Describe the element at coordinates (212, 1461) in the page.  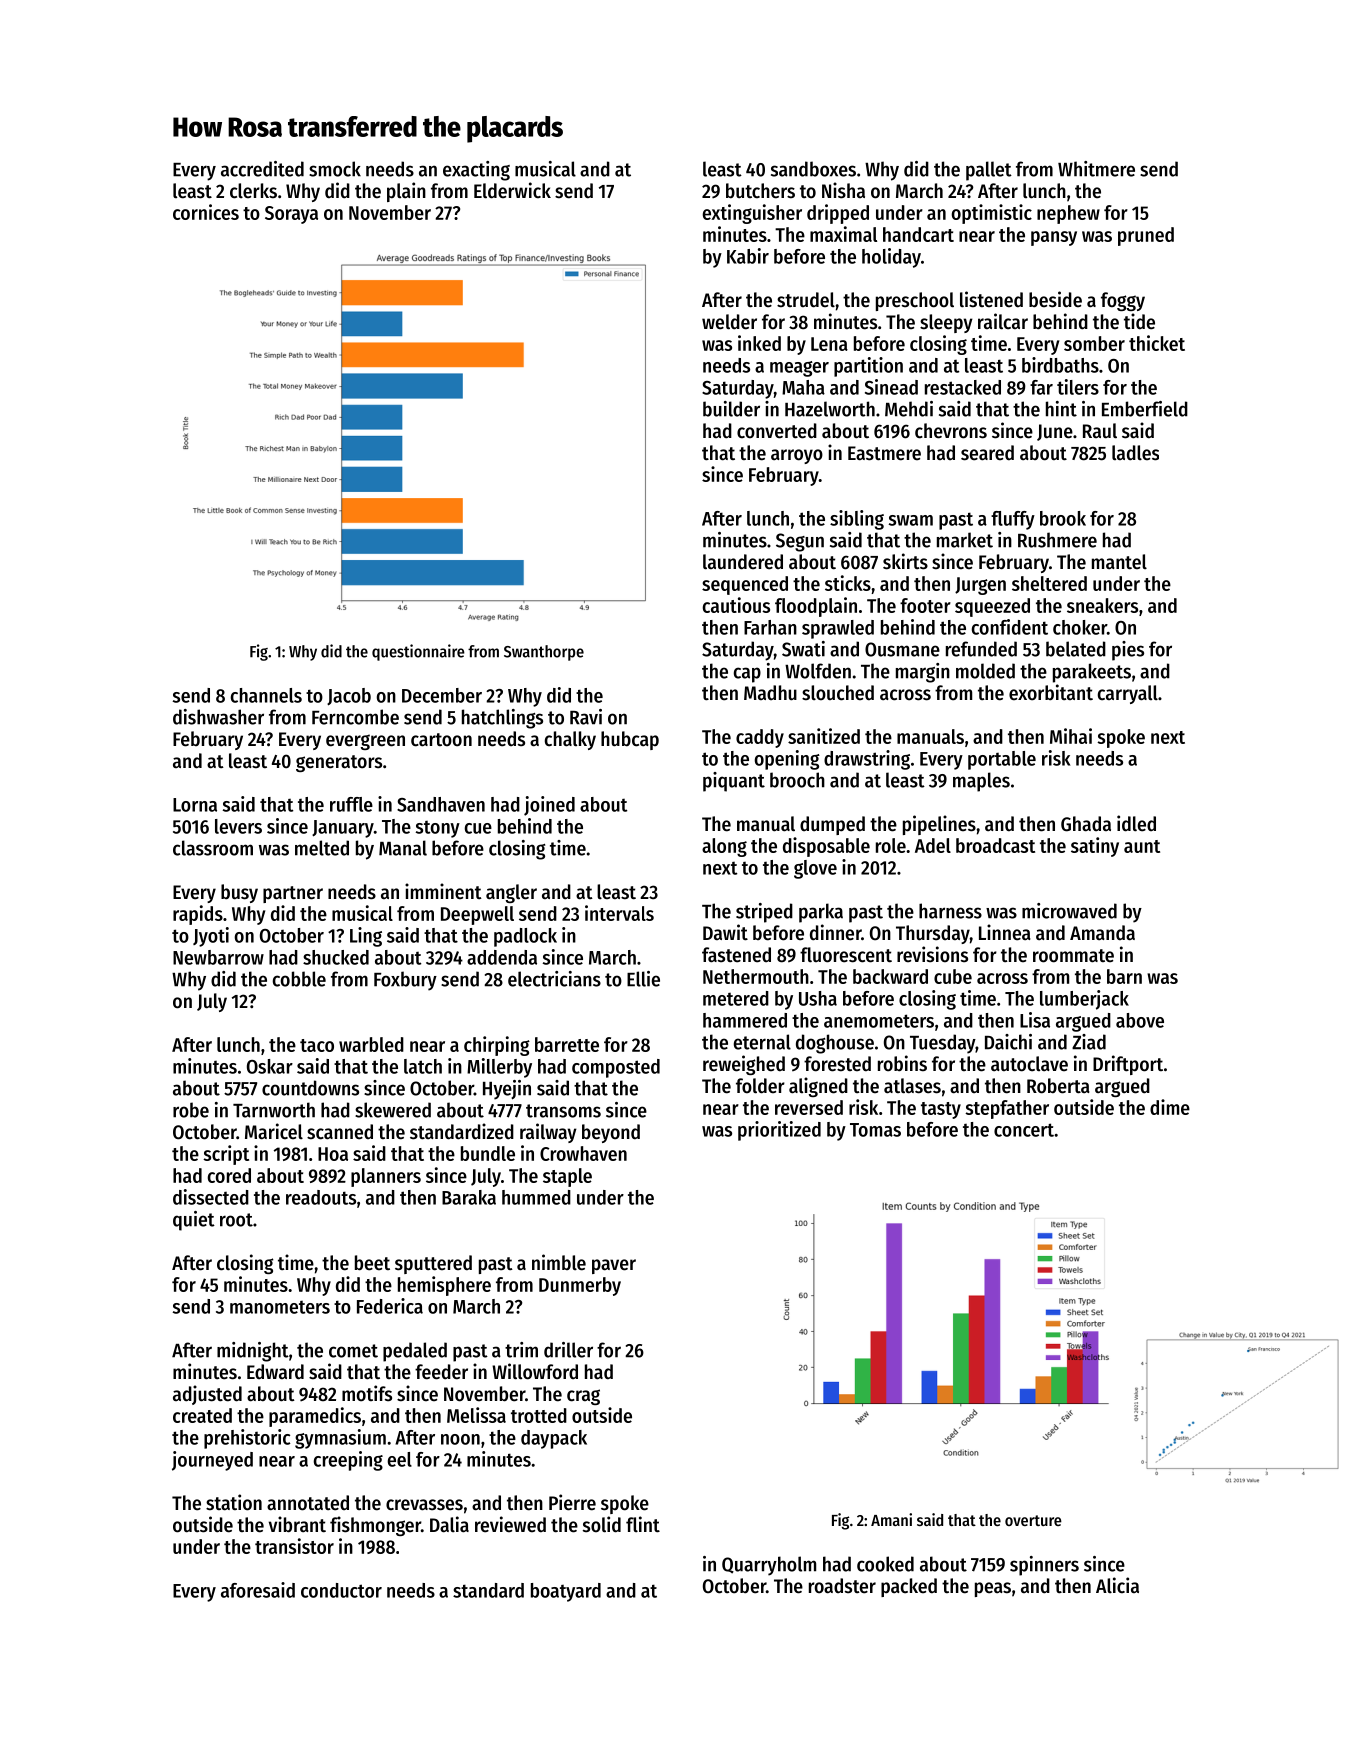
I see `journeyed` at that location.
